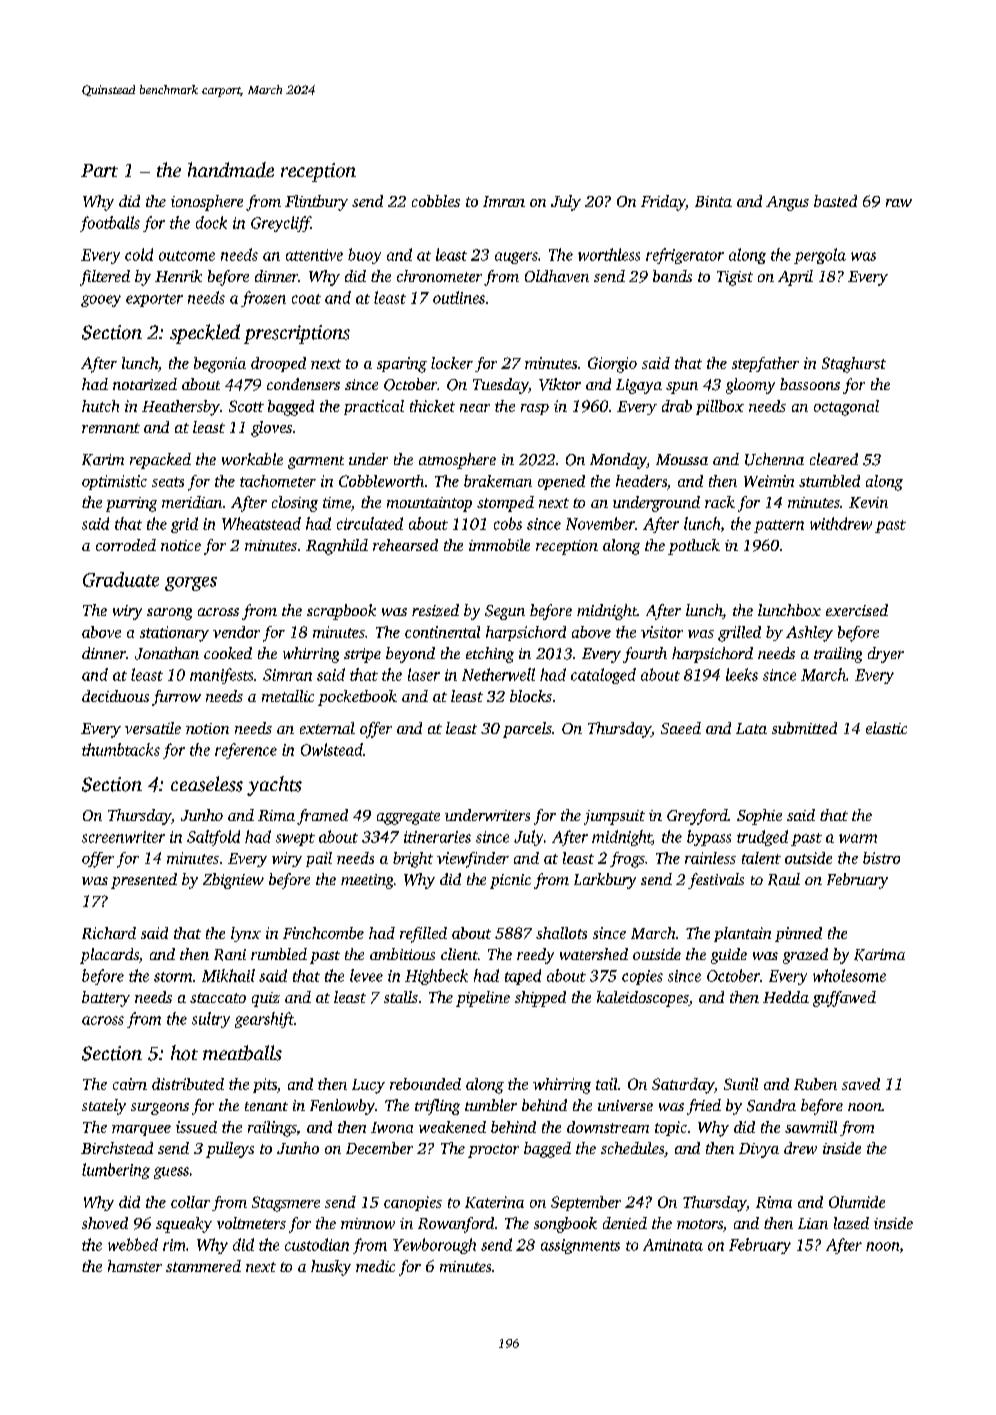 The image size is (996, 1415). Describe the element at coordinates (424, 674) in the screenshot. I see `laser` at that location.
